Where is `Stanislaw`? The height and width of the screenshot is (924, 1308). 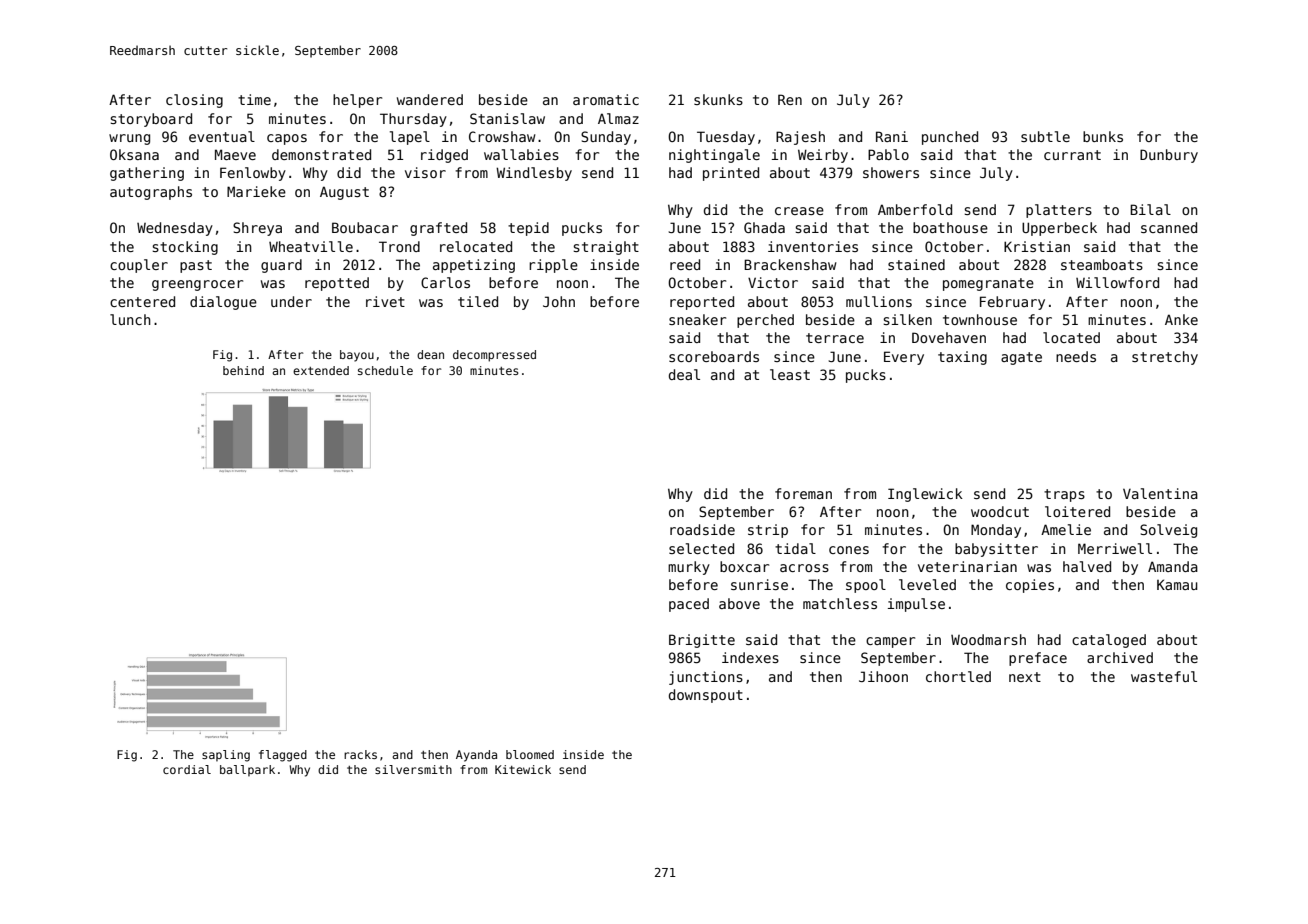
Stanislaw is located at coordinates (507, 118).
